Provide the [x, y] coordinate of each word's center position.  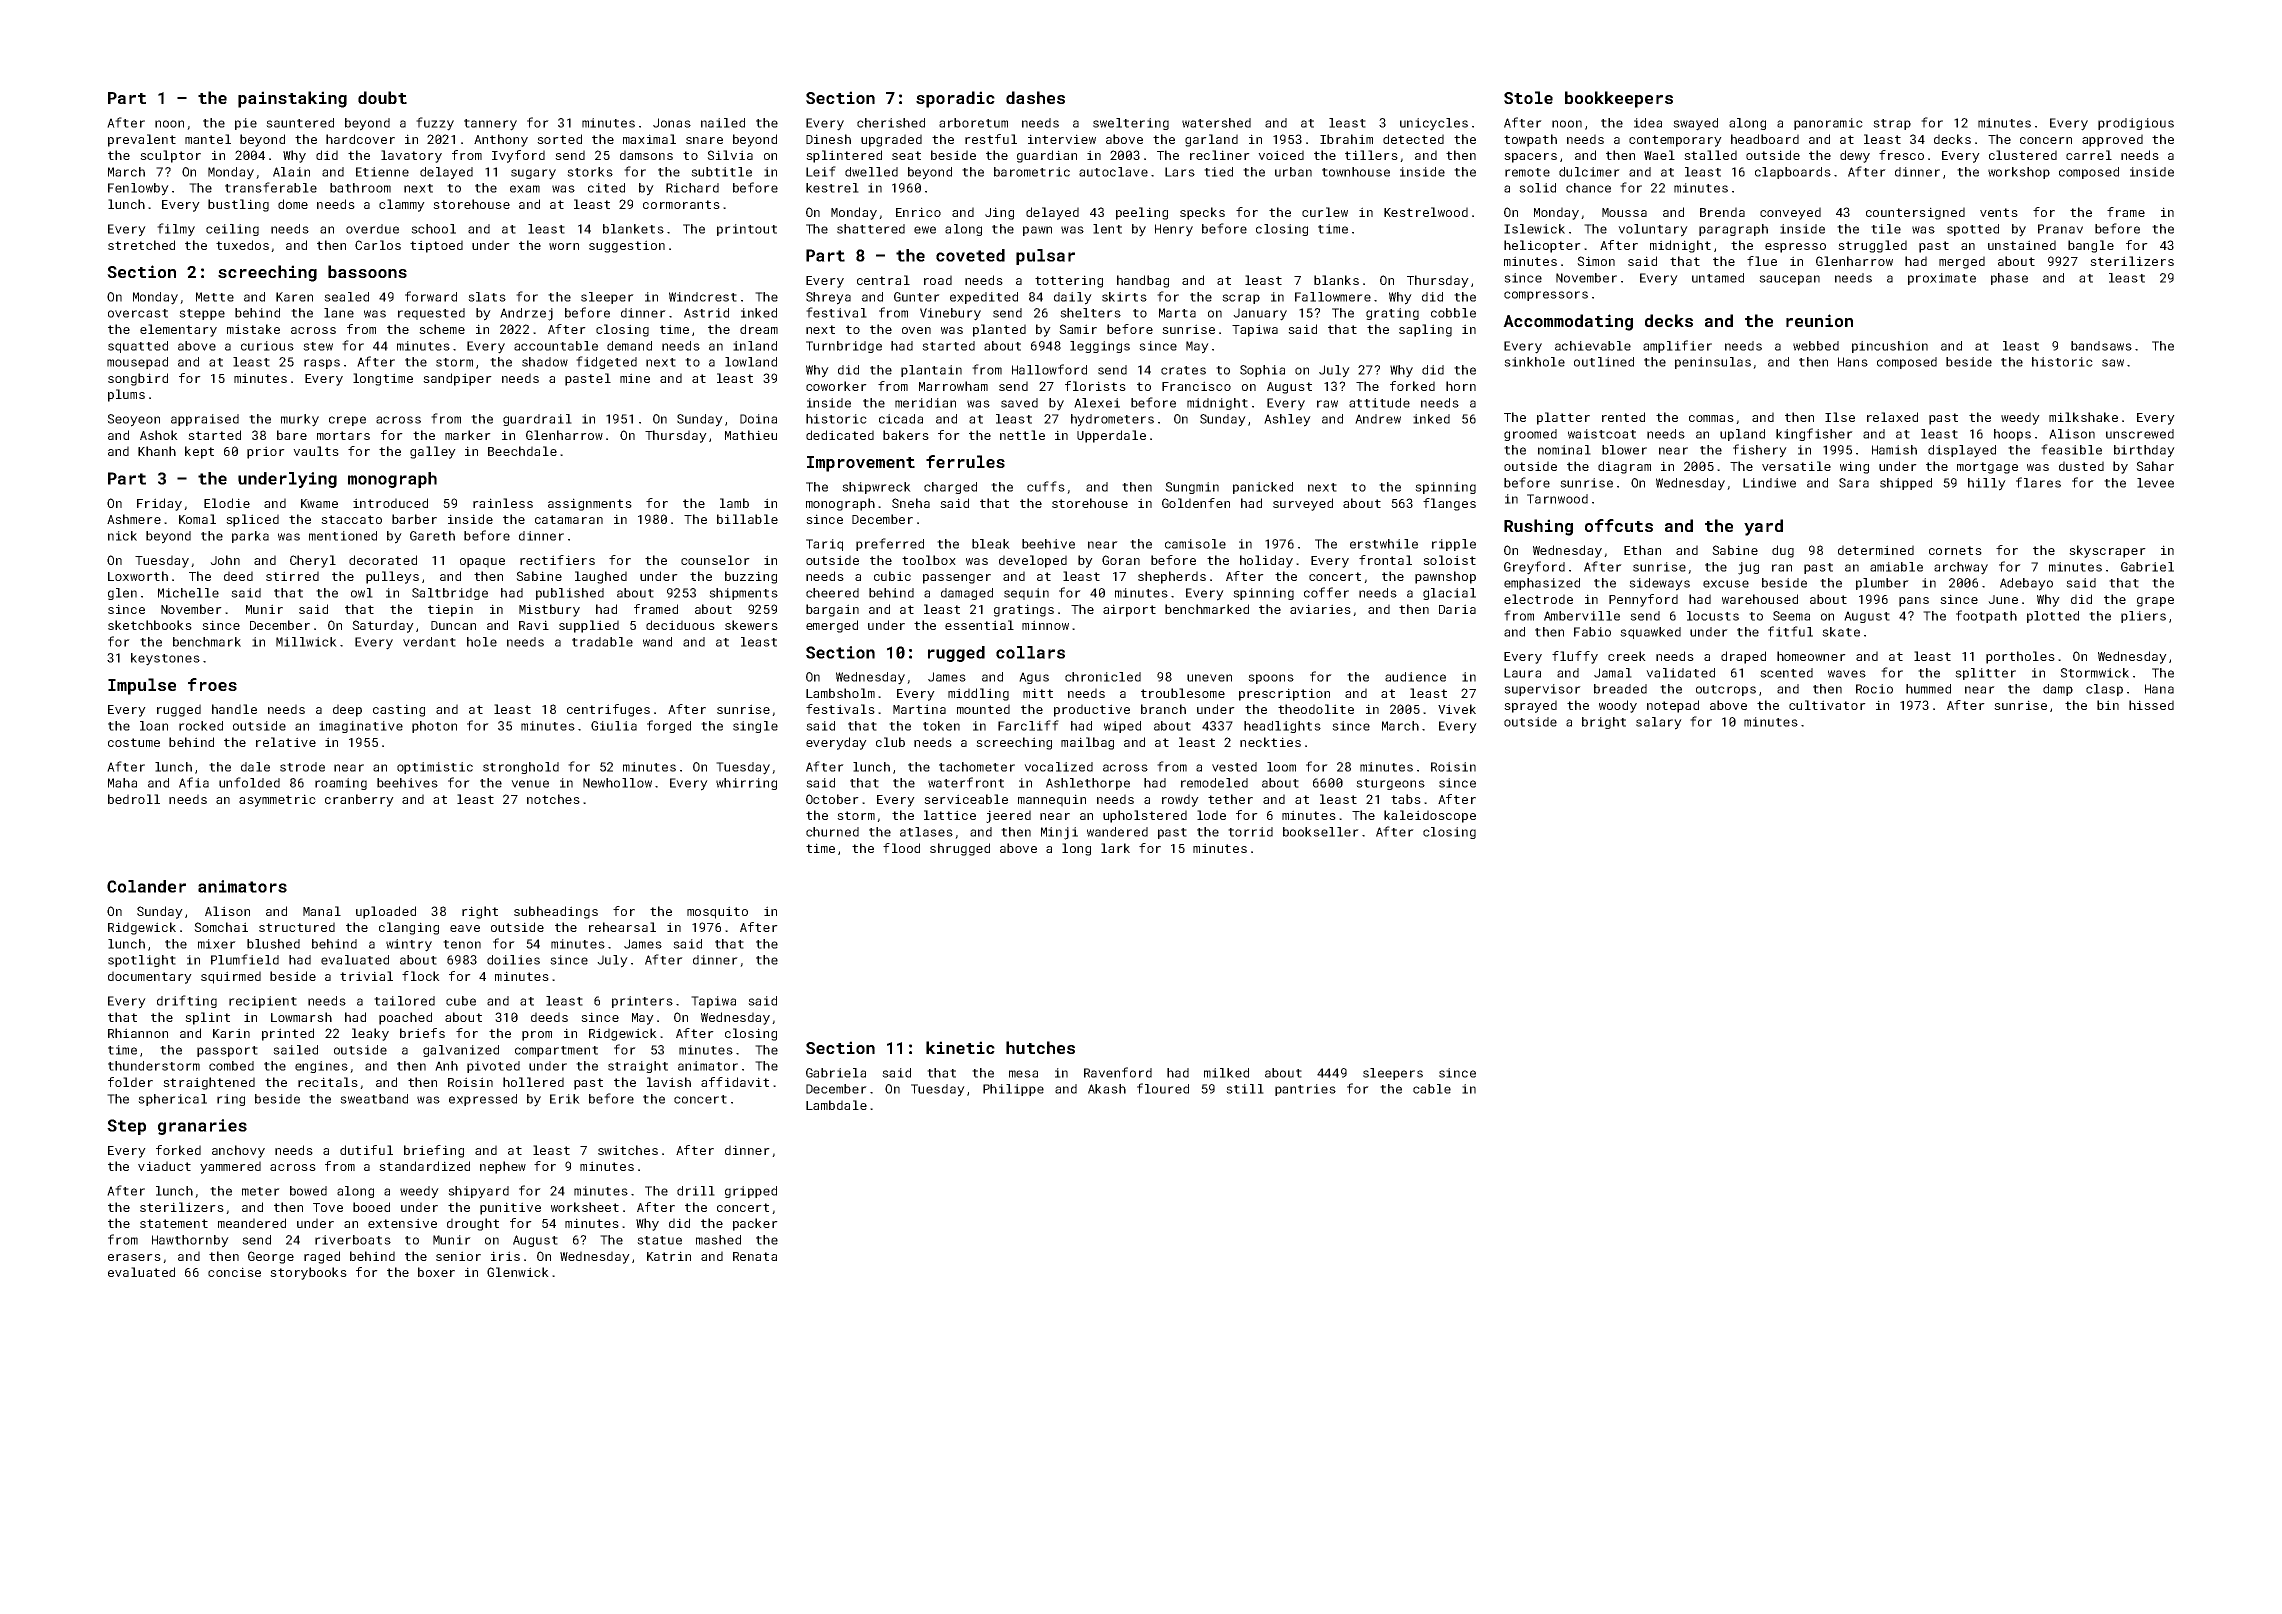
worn [564, 246]
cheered [832, 593]
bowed [308, 1191]
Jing [999, 213]
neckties [1270, 742]
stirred [292, 576]
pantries [1305, 1090]
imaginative [361, 727]
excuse [1726, 584]
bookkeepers [1619, 99]
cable [1432, 1089]
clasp [2104, 690]
